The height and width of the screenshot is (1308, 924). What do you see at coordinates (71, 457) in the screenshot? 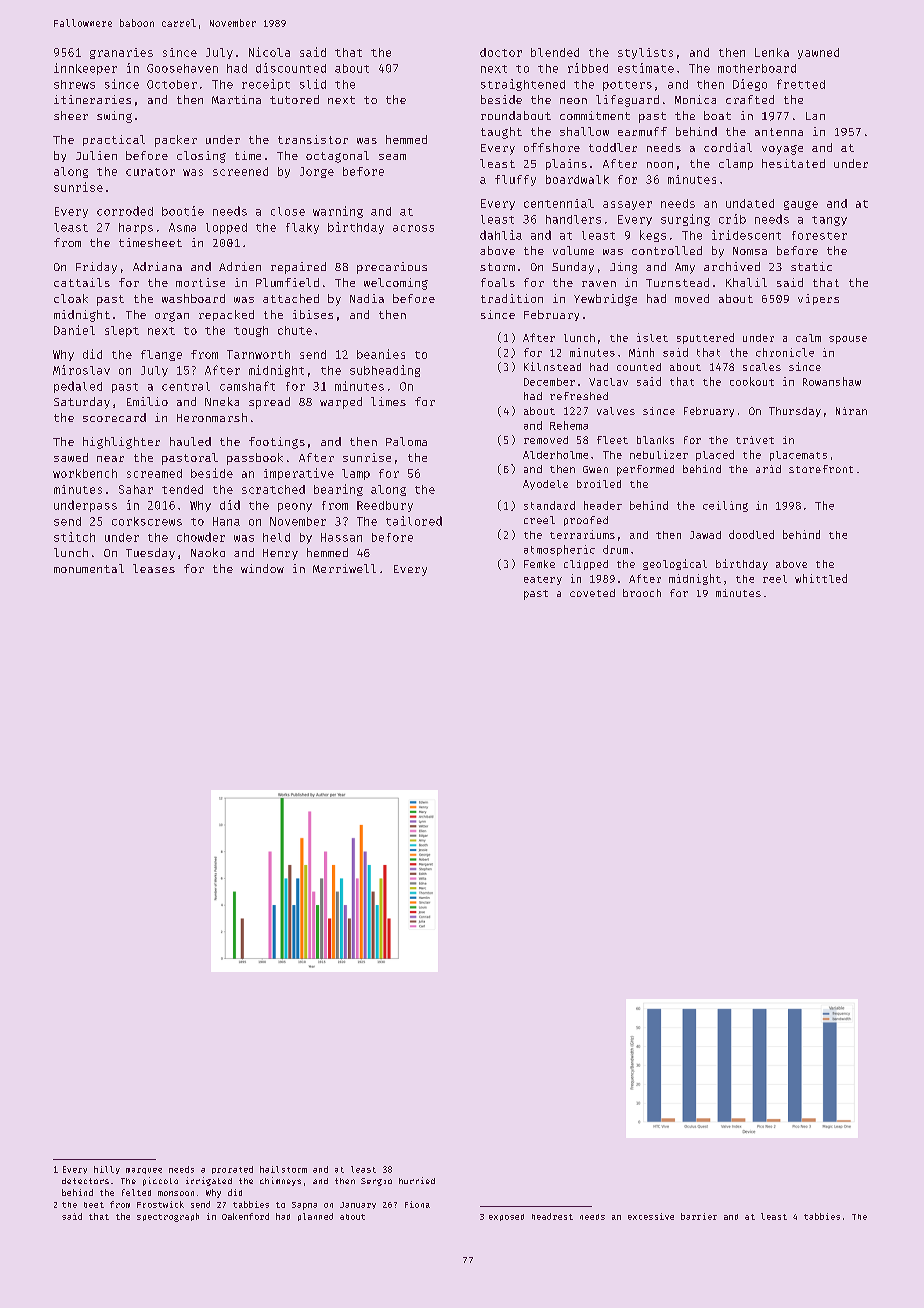
I see `sawed` at bounding box center [71, 457].
